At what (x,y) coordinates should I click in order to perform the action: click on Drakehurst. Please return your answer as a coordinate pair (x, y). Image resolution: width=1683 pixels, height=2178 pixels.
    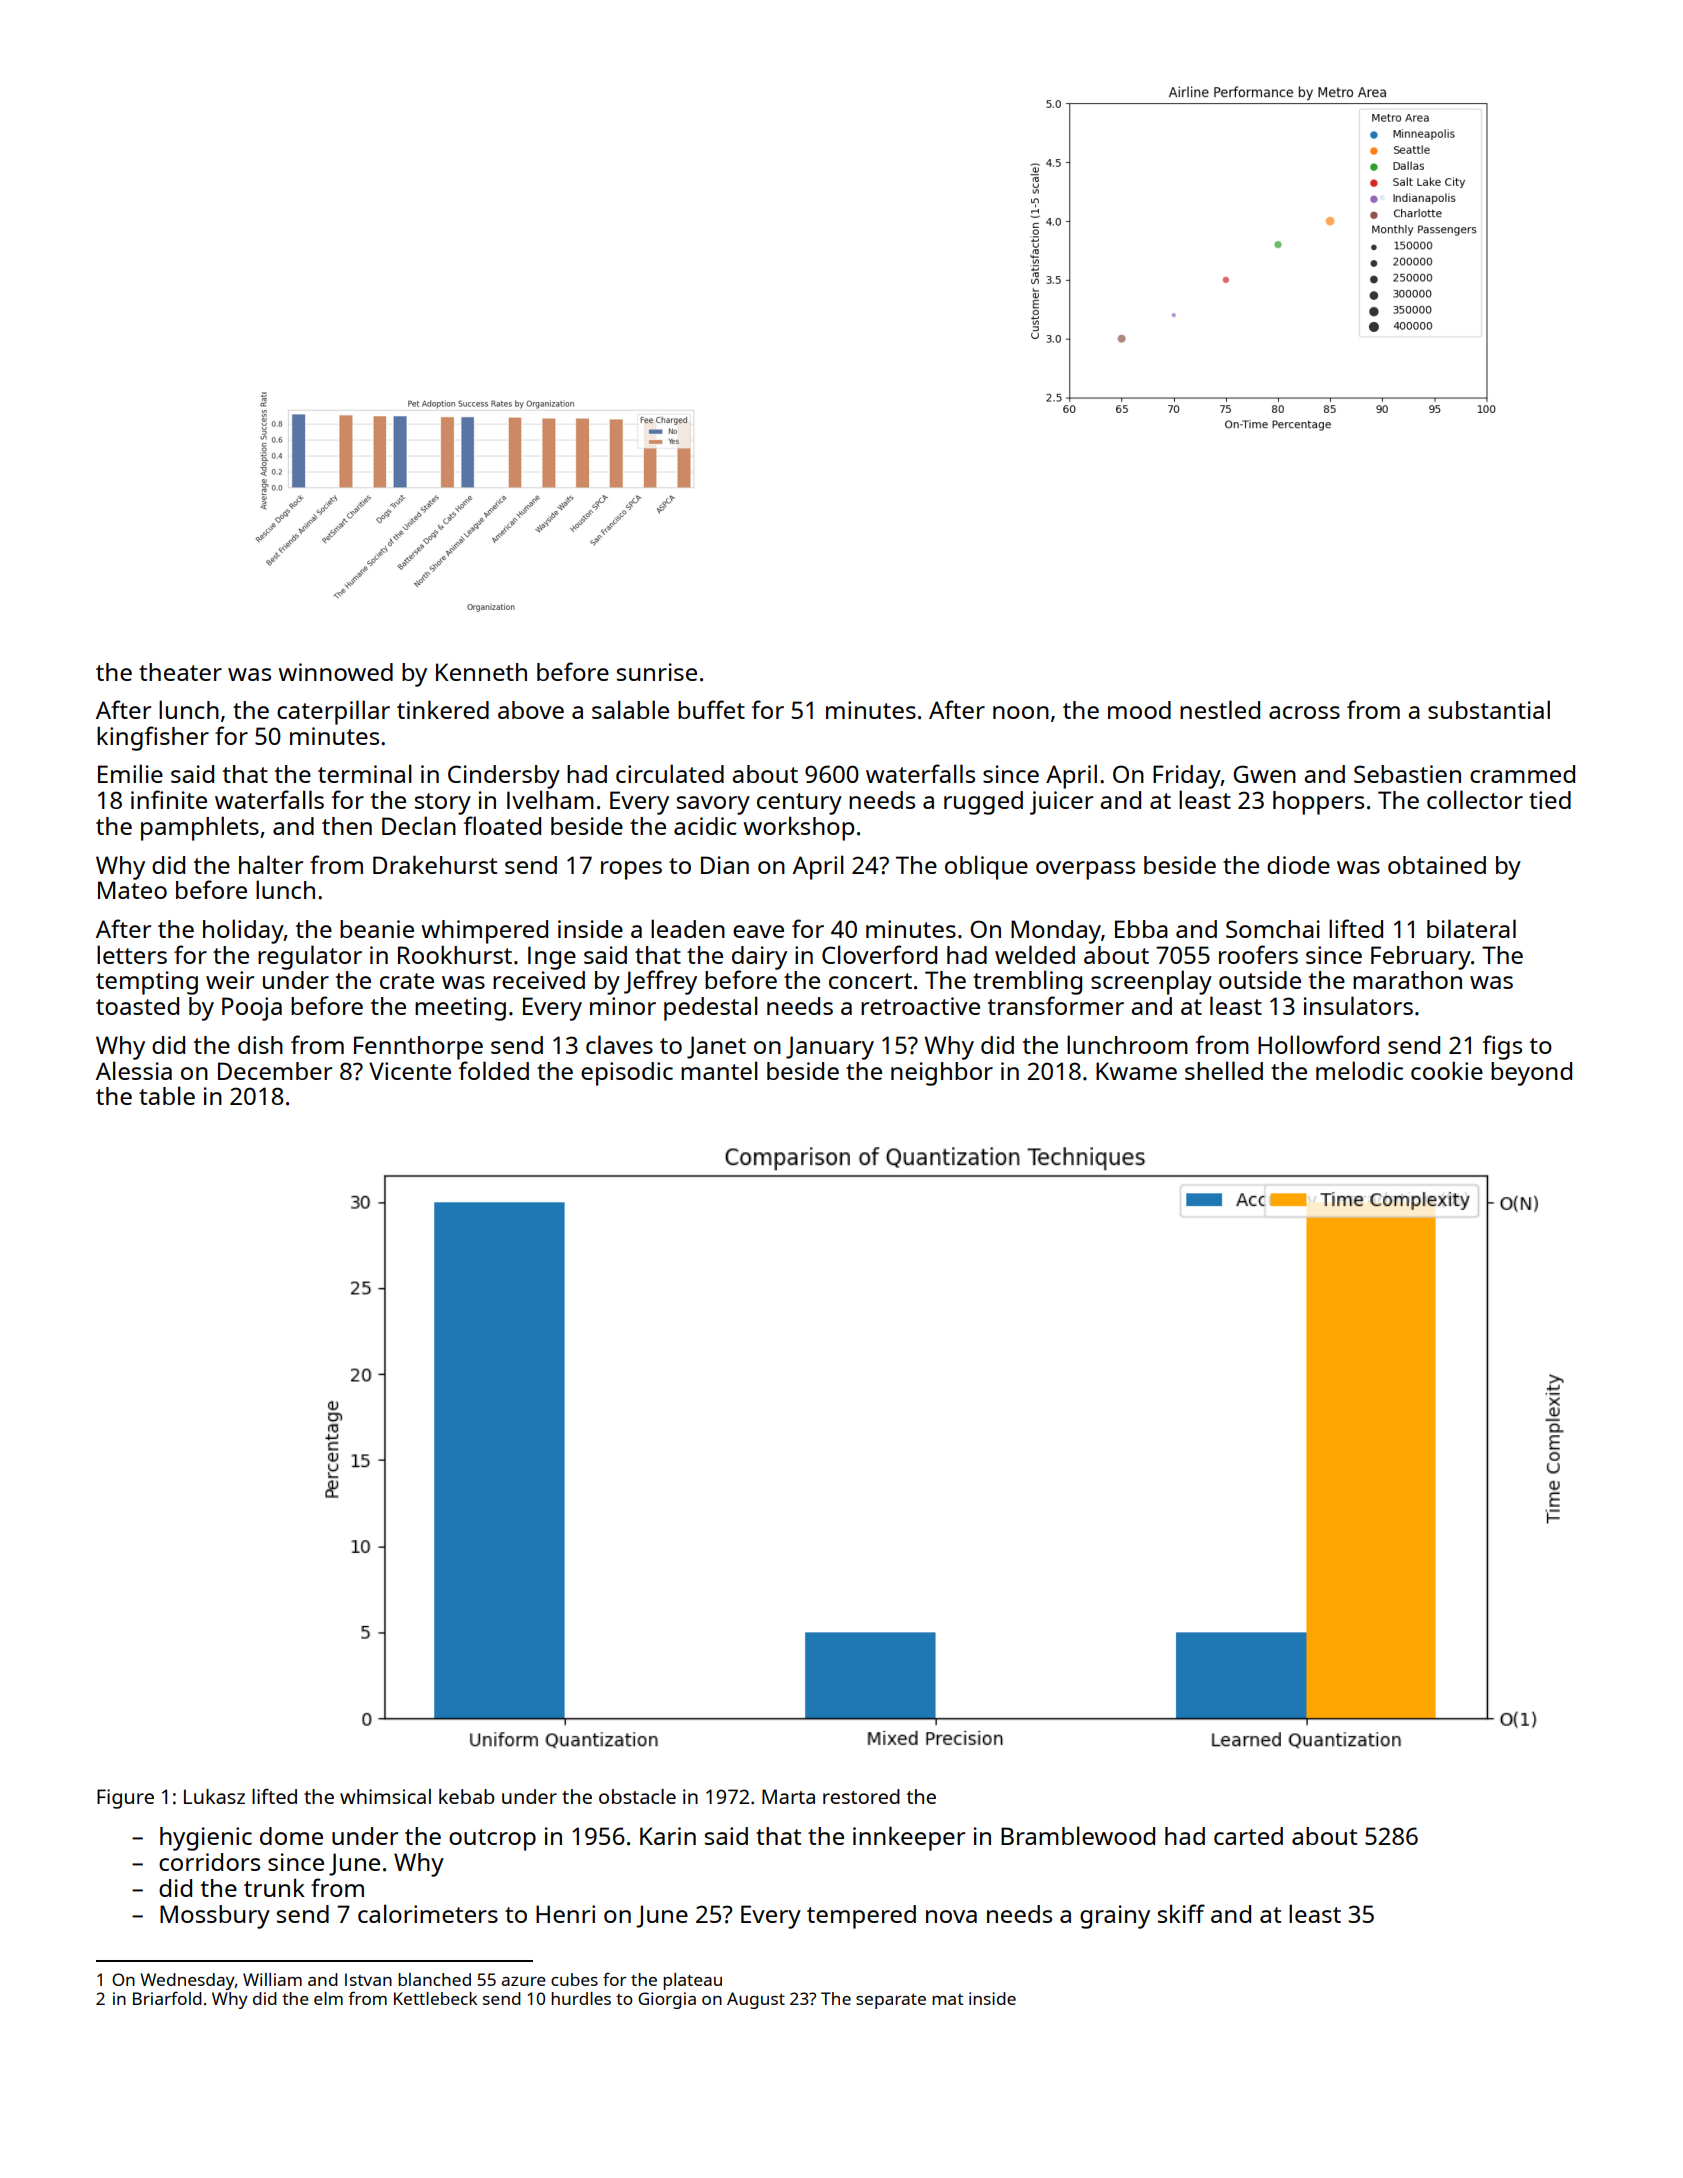
    Looking at the image, I should click on (435, 864).
